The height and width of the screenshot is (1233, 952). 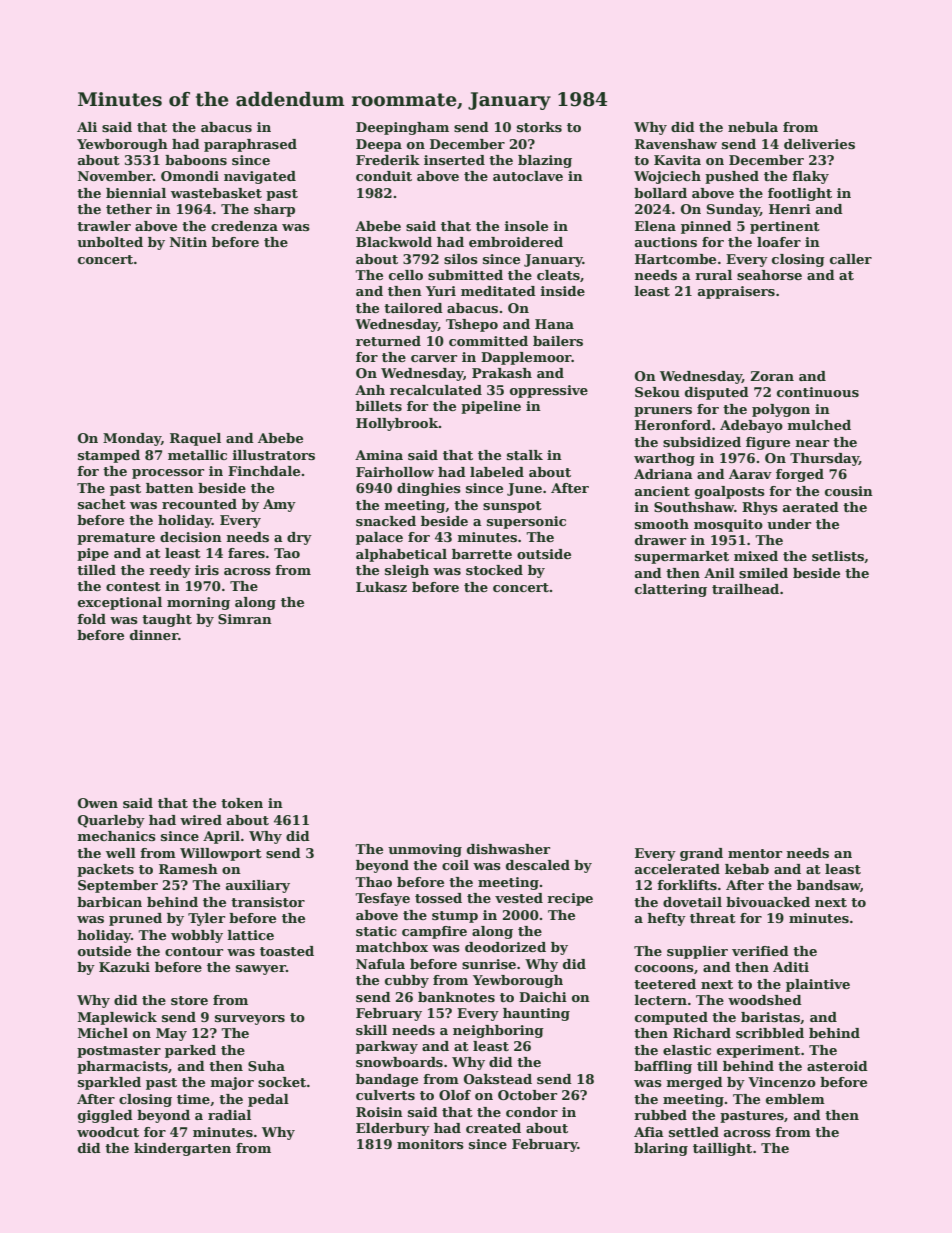 What do you see at coordinates (755, 853) in the screenshot?
I see `mentor` at bounding box center [755, 853].
